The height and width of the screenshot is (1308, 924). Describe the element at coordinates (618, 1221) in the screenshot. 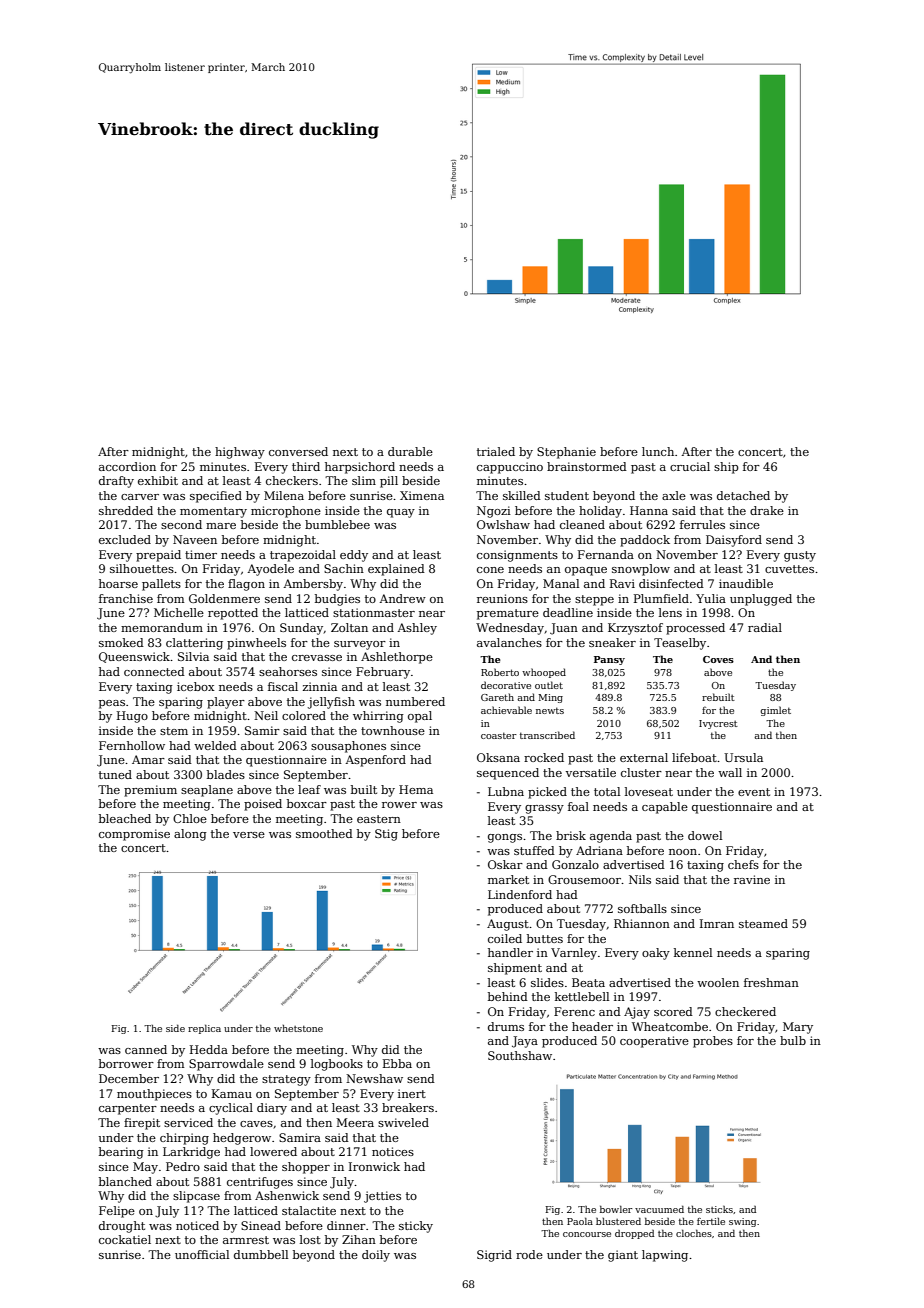

I see `blustered` at that location.
